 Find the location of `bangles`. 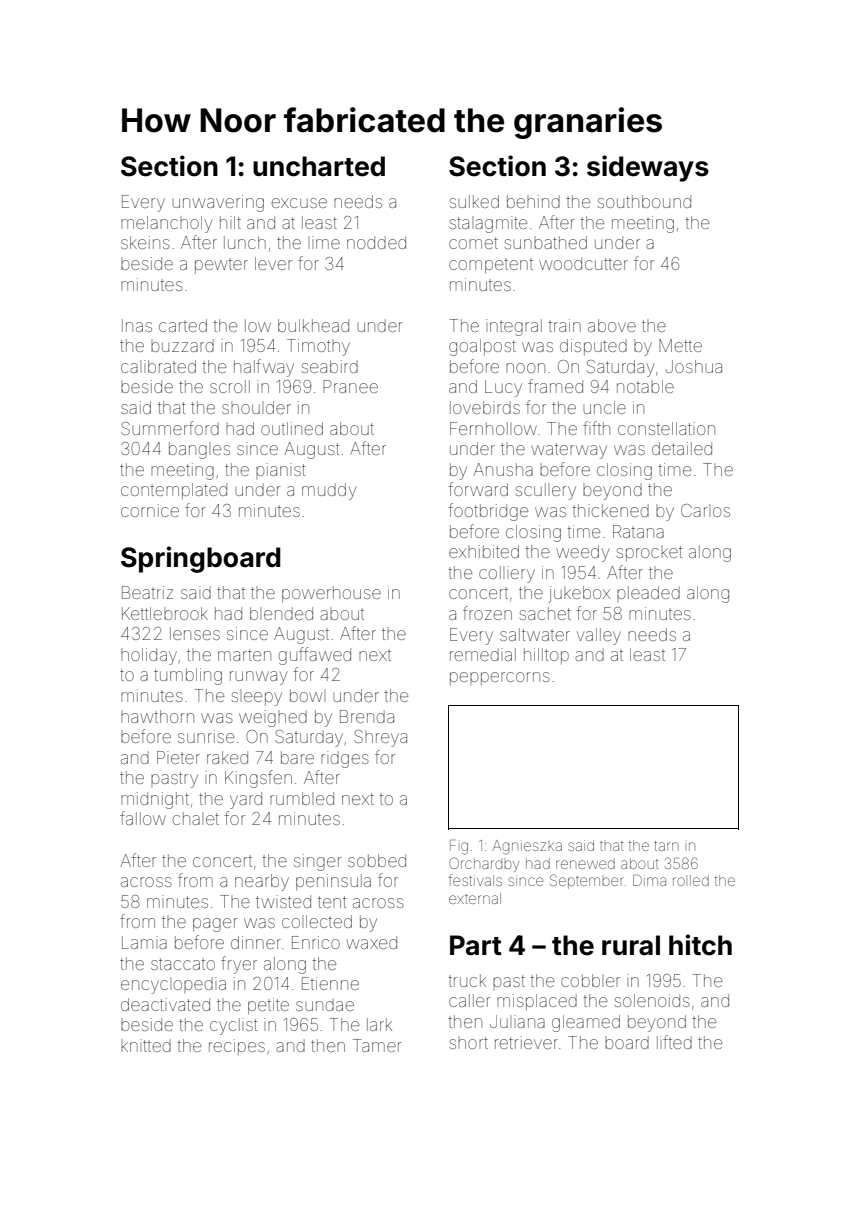

bangles is located at coordinates (199, 450).
